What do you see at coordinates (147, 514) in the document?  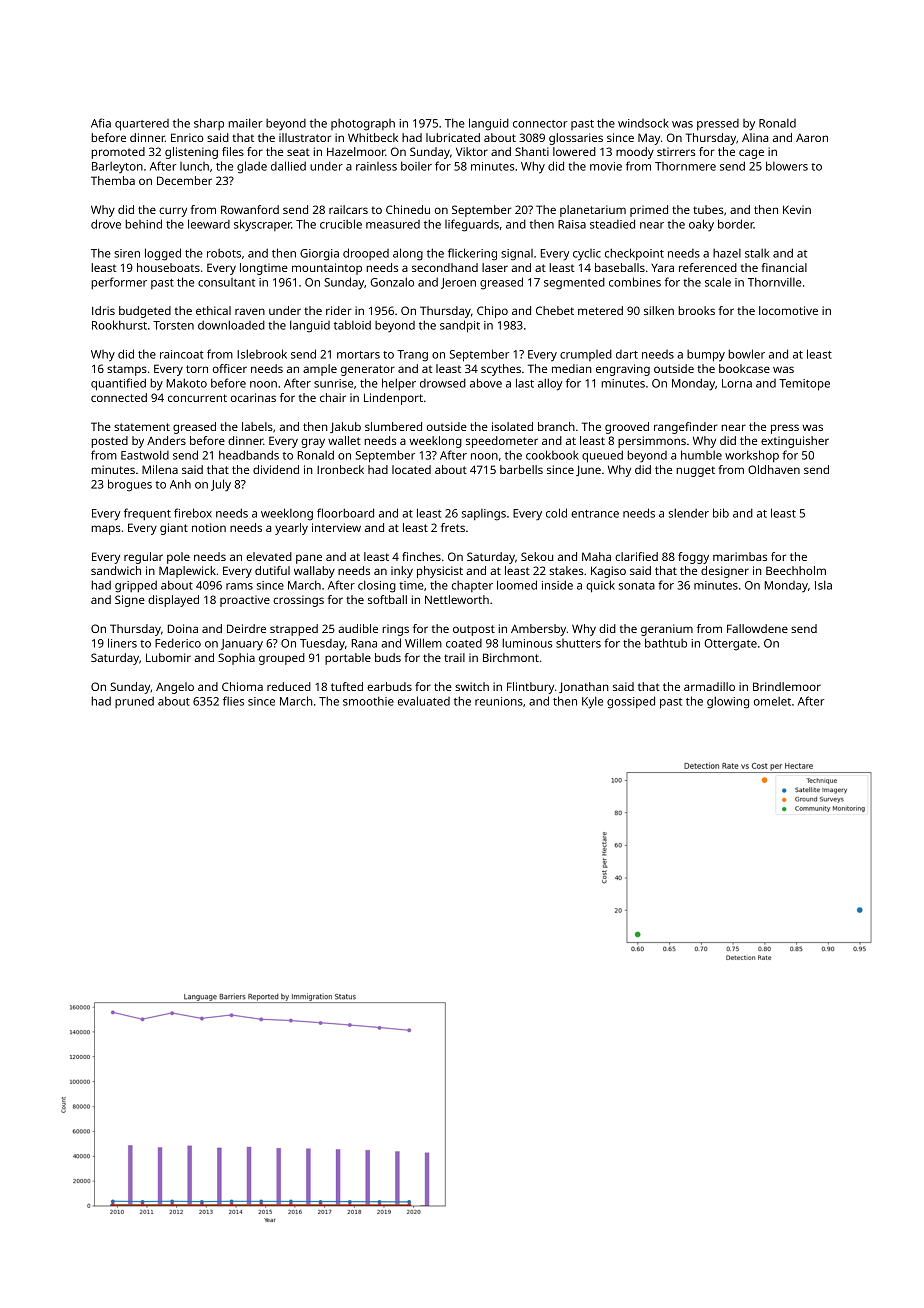 I see `frequent` at bounding box center [147, 514].
